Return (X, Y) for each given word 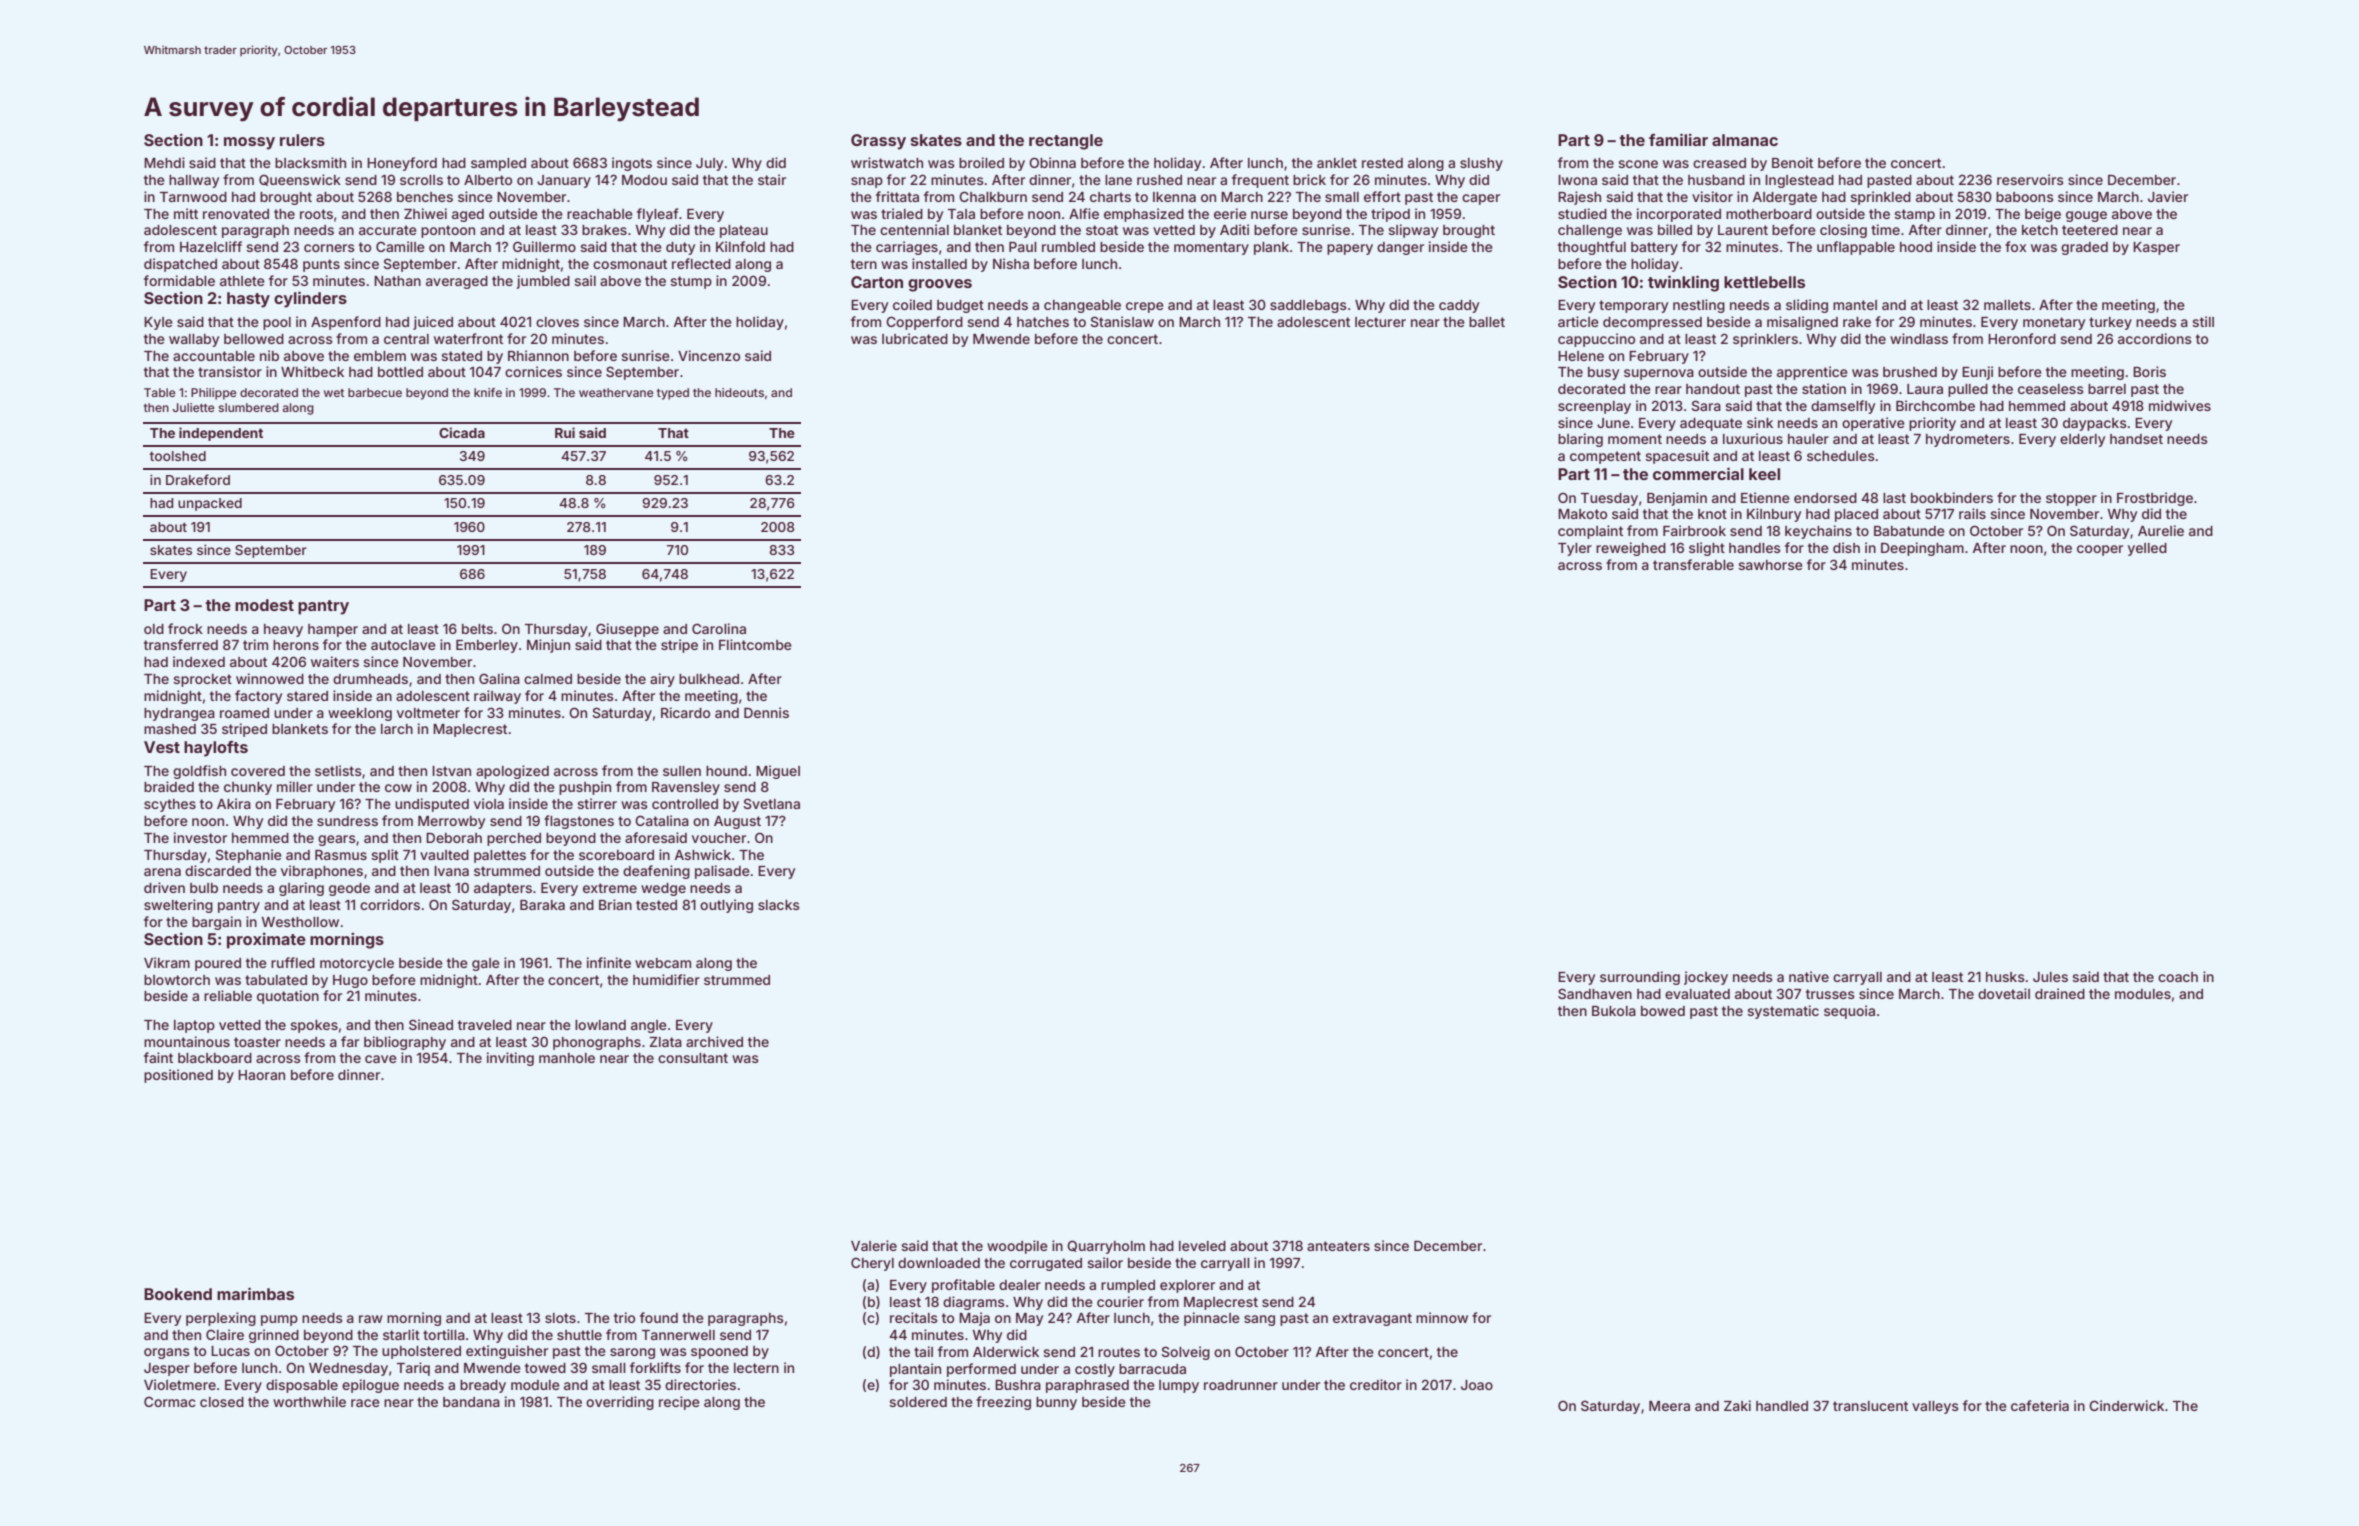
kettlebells (1764, 282)
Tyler (1575, 549)
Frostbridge (2155, 499)
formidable (179, 280)
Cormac (170, 1401)
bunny (1056, 1403)
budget (960, 306)
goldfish (199, 772)
